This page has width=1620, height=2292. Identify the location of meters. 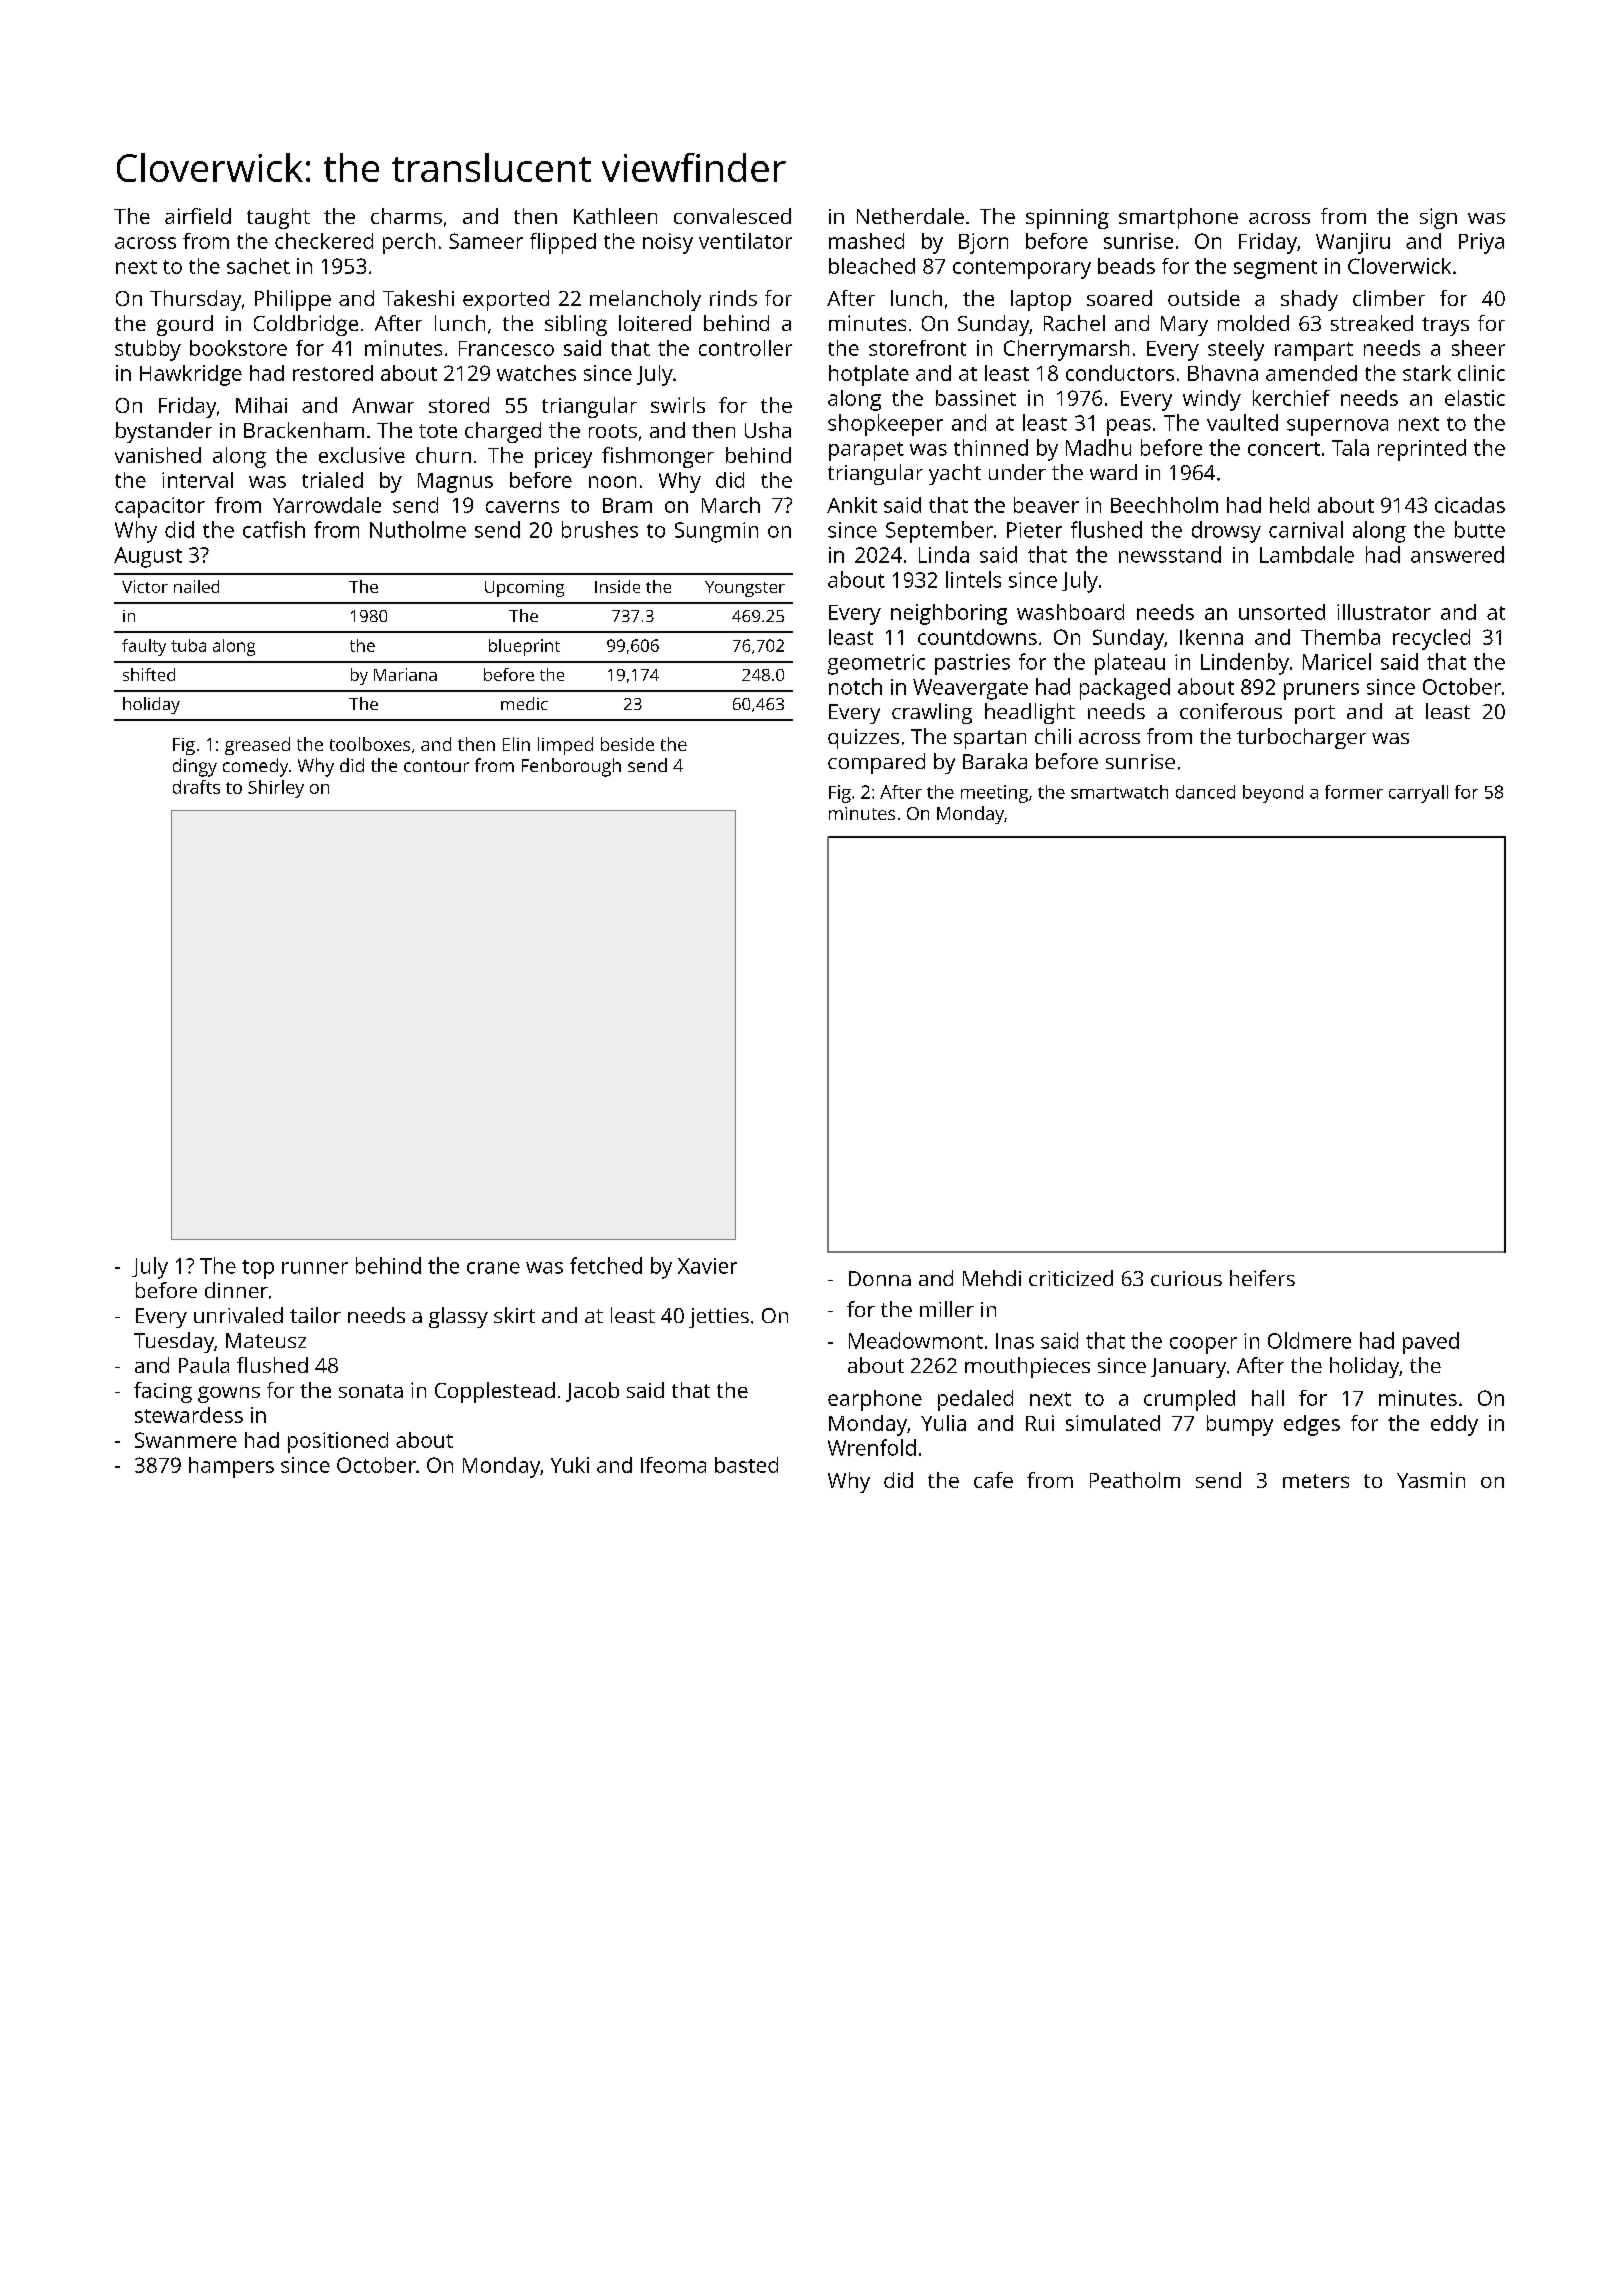
(1316, 1481).
